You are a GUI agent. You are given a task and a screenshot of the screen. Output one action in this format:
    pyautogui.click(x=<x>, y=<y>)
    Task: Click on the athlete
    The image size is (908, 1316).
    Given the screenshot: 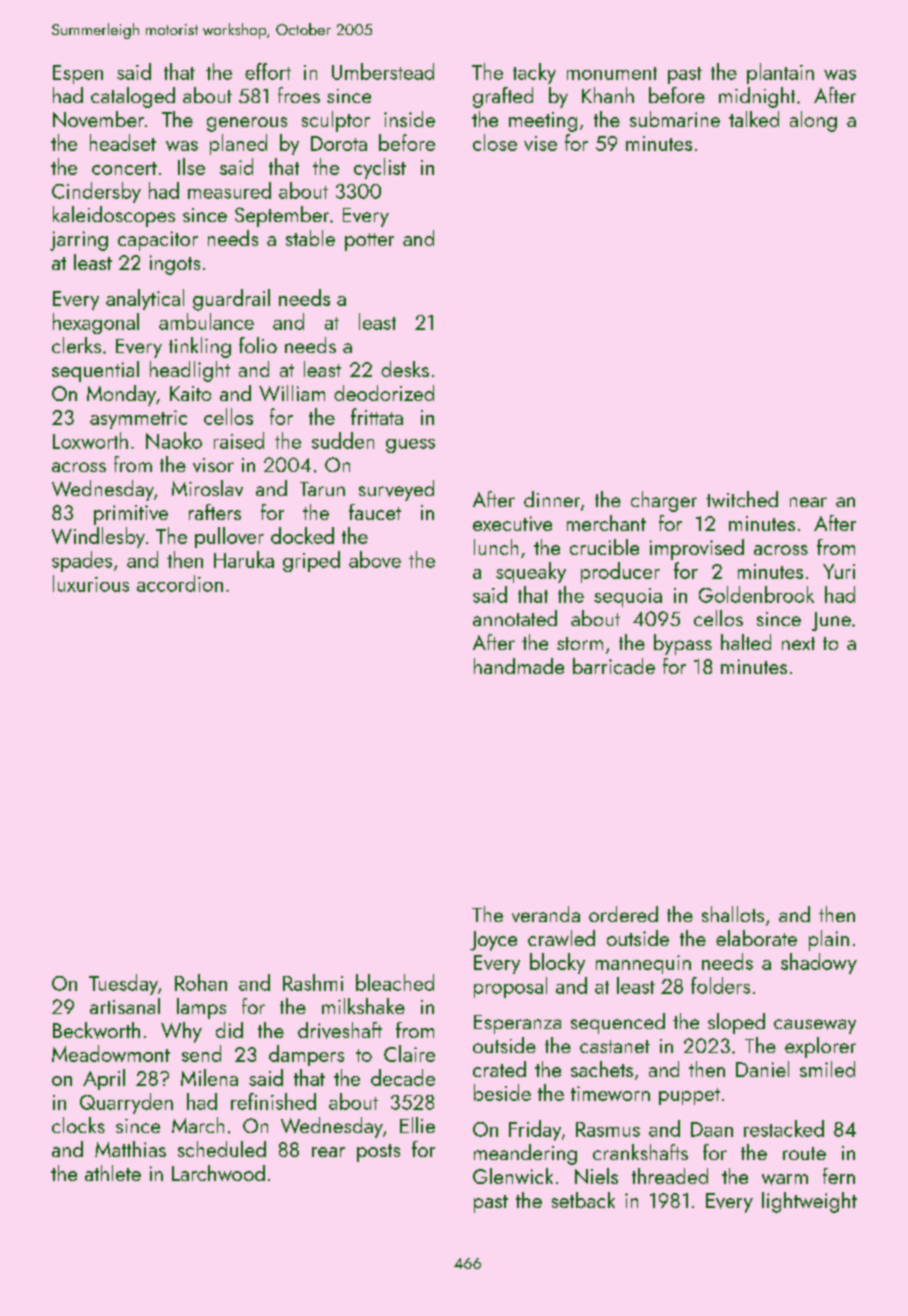 What is the action you would take?
    pyautogui.click(x=113, y=1173)
